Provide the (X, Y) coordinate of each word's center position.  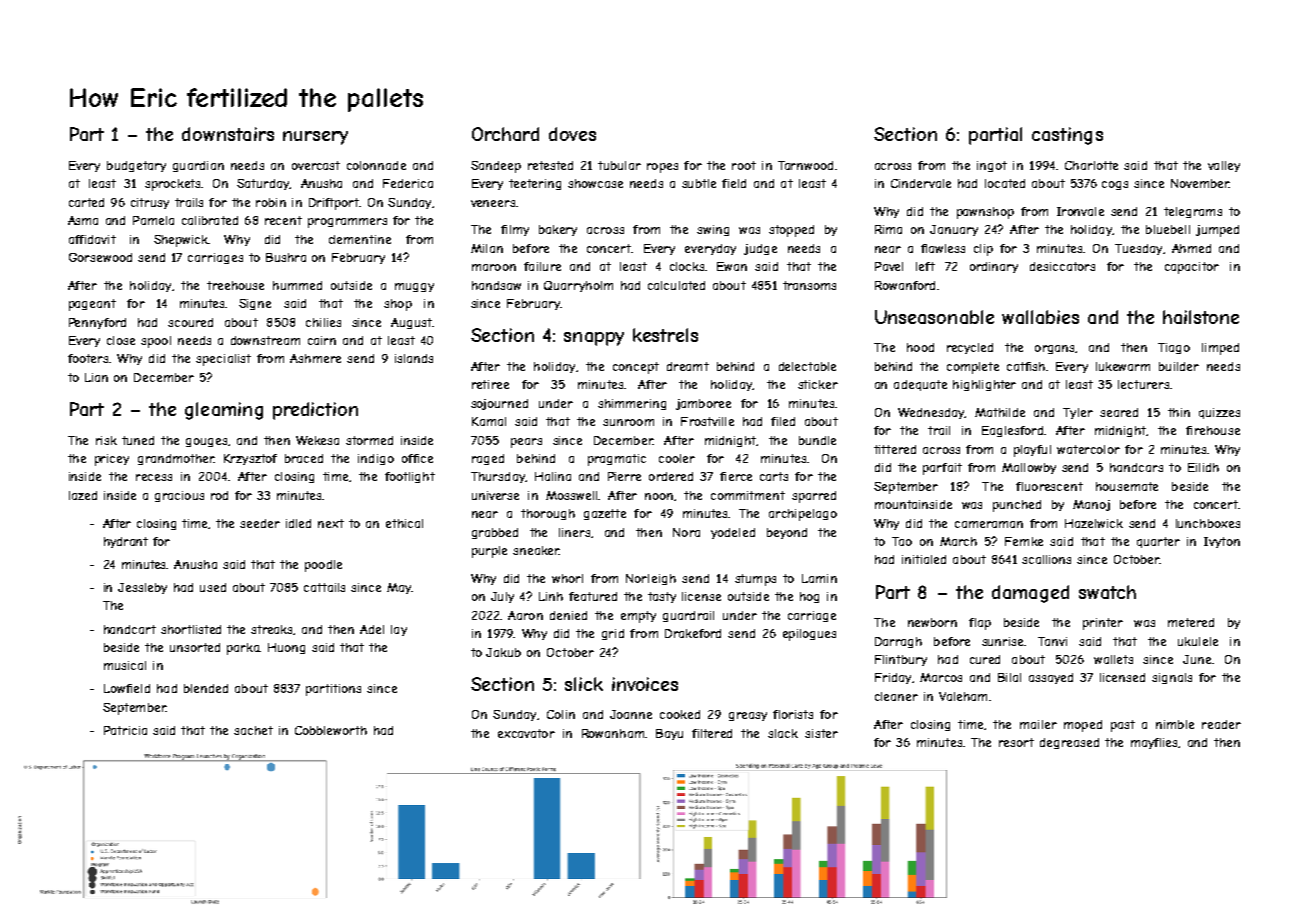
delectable (807, 366)
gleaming (224, 411)
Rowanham (613, 733)
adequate (920, 385)
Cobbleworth (331, 730)
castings (1067, 136)
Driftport (334, 204)
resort (1016, 742)
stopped (791, 231)
